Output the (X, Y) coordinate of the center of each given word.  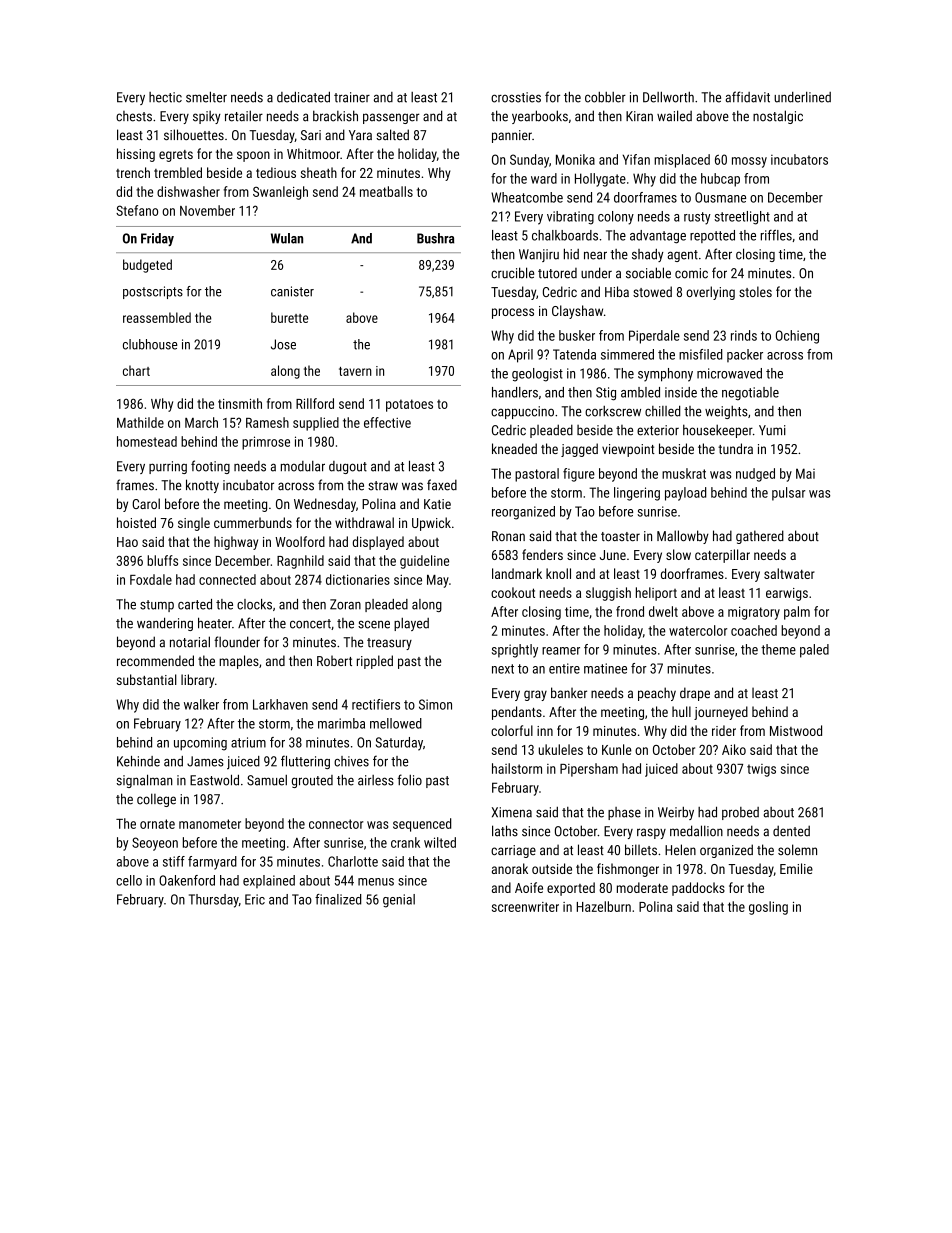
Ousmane (720, 197)
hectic (165, 97)
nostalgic (778, 117)
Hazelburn (604, 906)
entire (564, 668)
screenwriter (525, 907)
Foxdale (151, 579)
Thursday (214, 901)
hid (571, 254)
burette (289, 317)
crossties (516, 97)
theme (778, 649)
